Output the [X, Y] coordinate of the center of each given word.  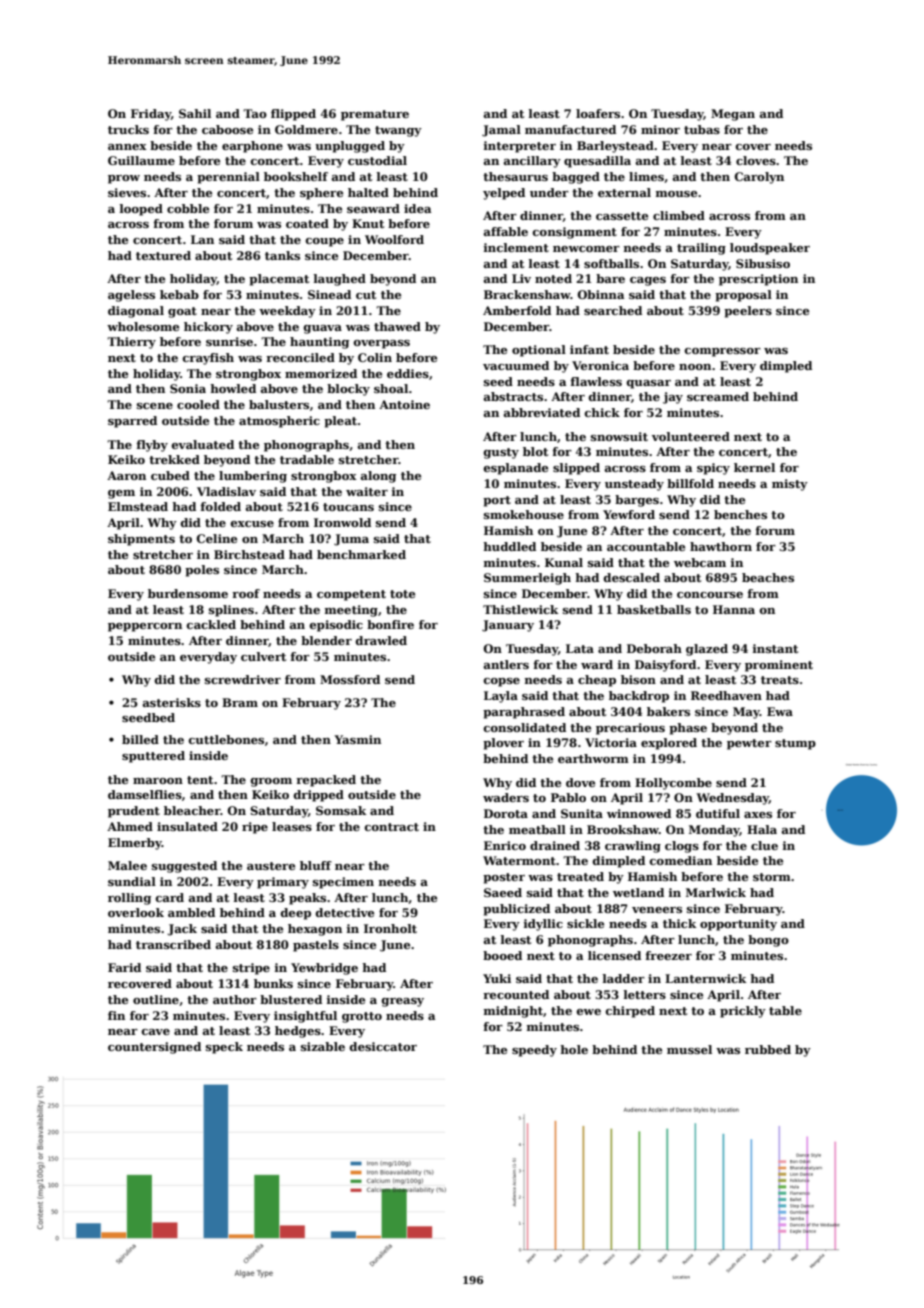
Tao [255, 113]
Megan [733, 115]
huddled [509, 546]
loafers [598, 113]
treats [780, 680]
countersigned [154, 1048]
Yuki [497, 978]
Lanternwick [705, 978]
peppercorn [145, 627]
